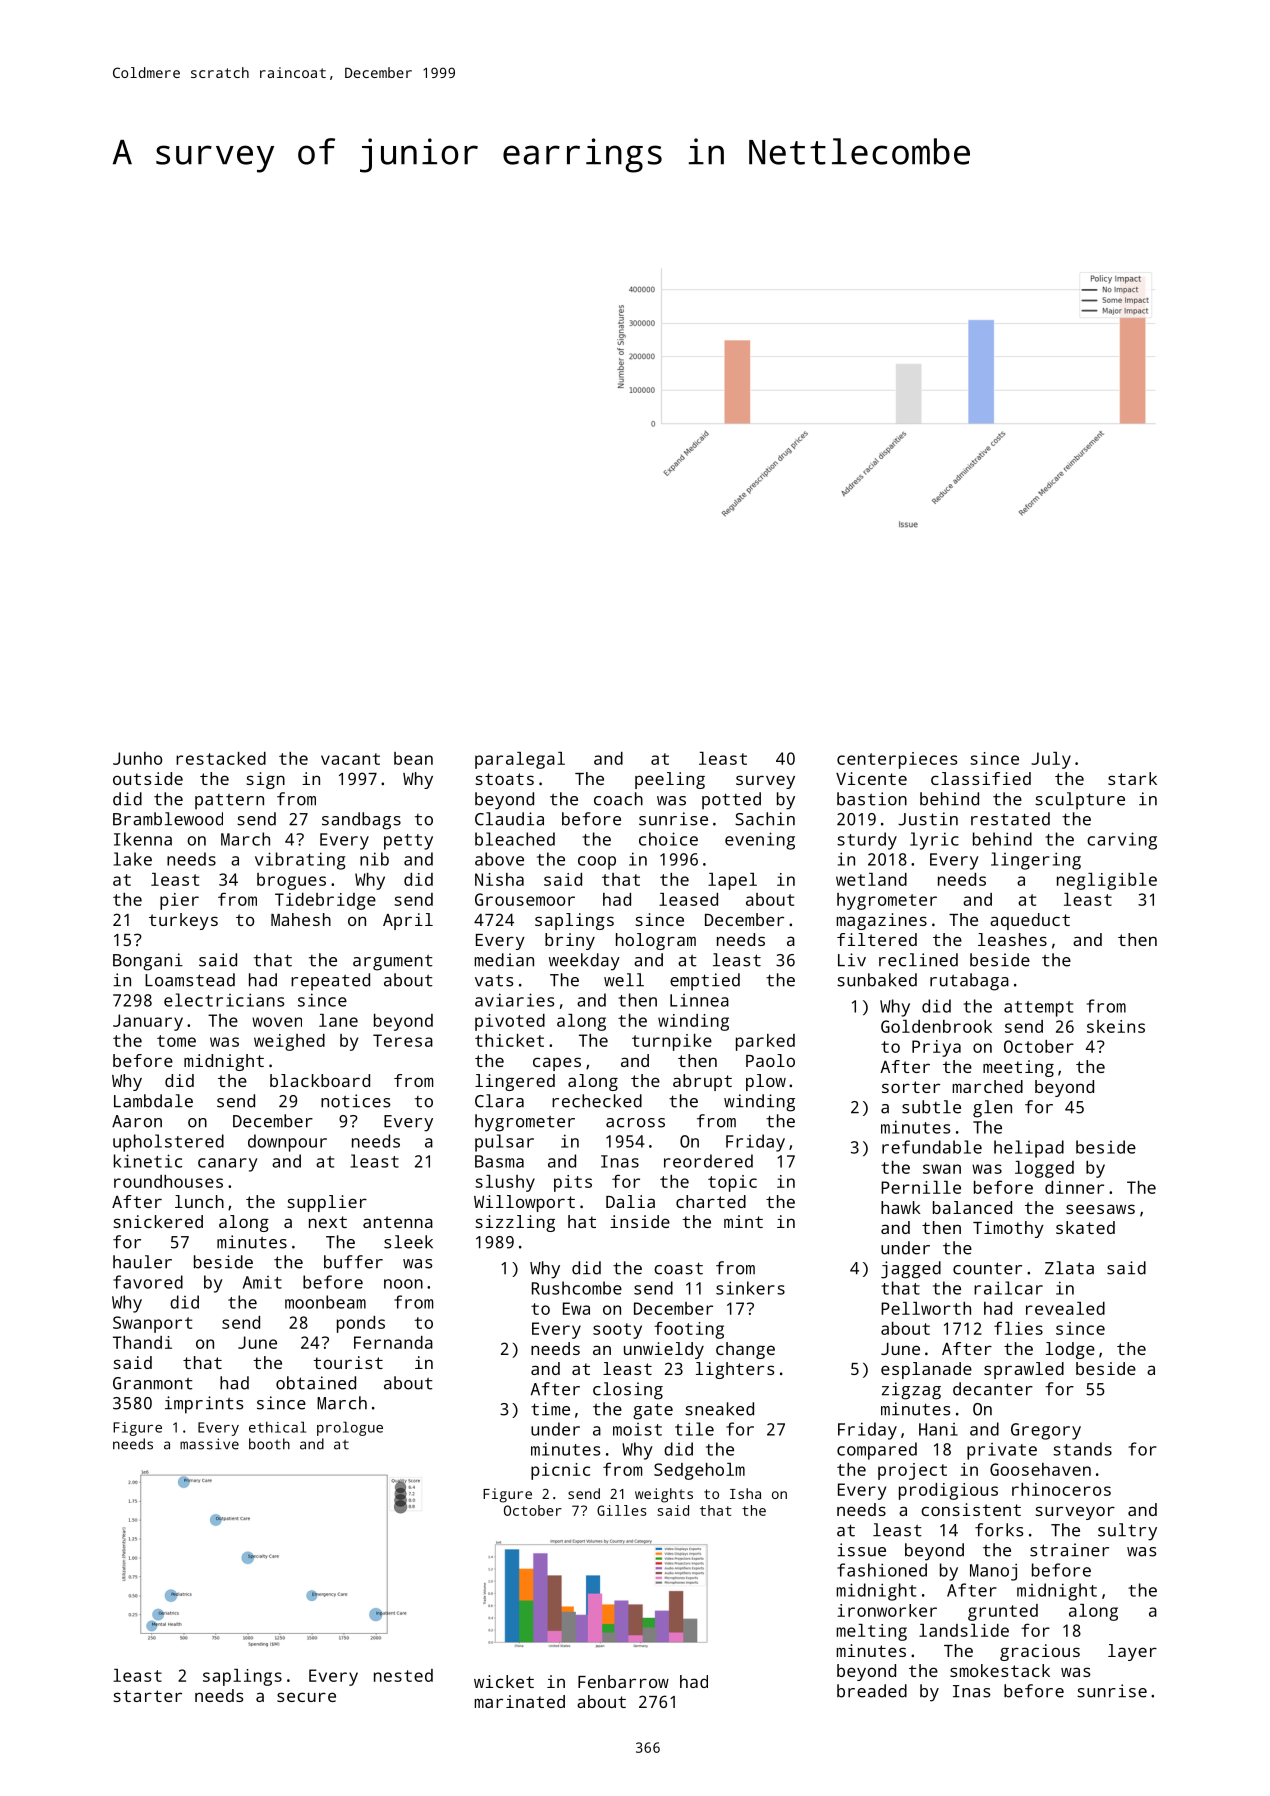 The width and height of the screenshot is (1270, 1796). Describe the element at coordinates (1010, 819) in the screenshot. I see `restated` at that location.
